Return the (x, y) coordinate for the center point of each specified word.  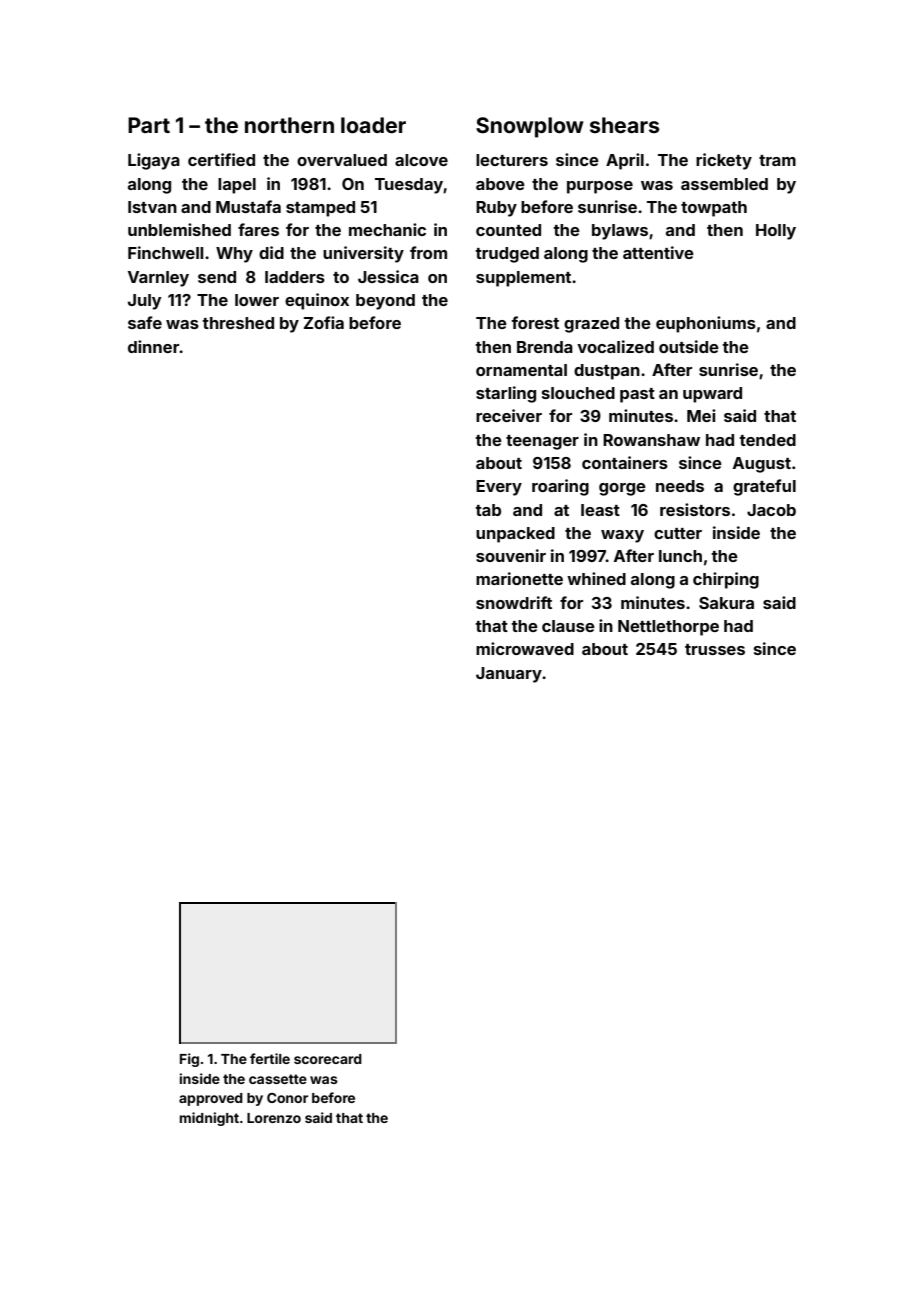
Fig (189, 1060)
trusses (715, 649)
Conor (287, 1098)
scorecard (328, 1059)
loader (373, 125)
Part (149, 125)
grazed (591, 325)
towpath (714, 209)
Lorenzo (274, 1118)
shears (624, 125)
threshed (238, 323)
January (509, 675)
